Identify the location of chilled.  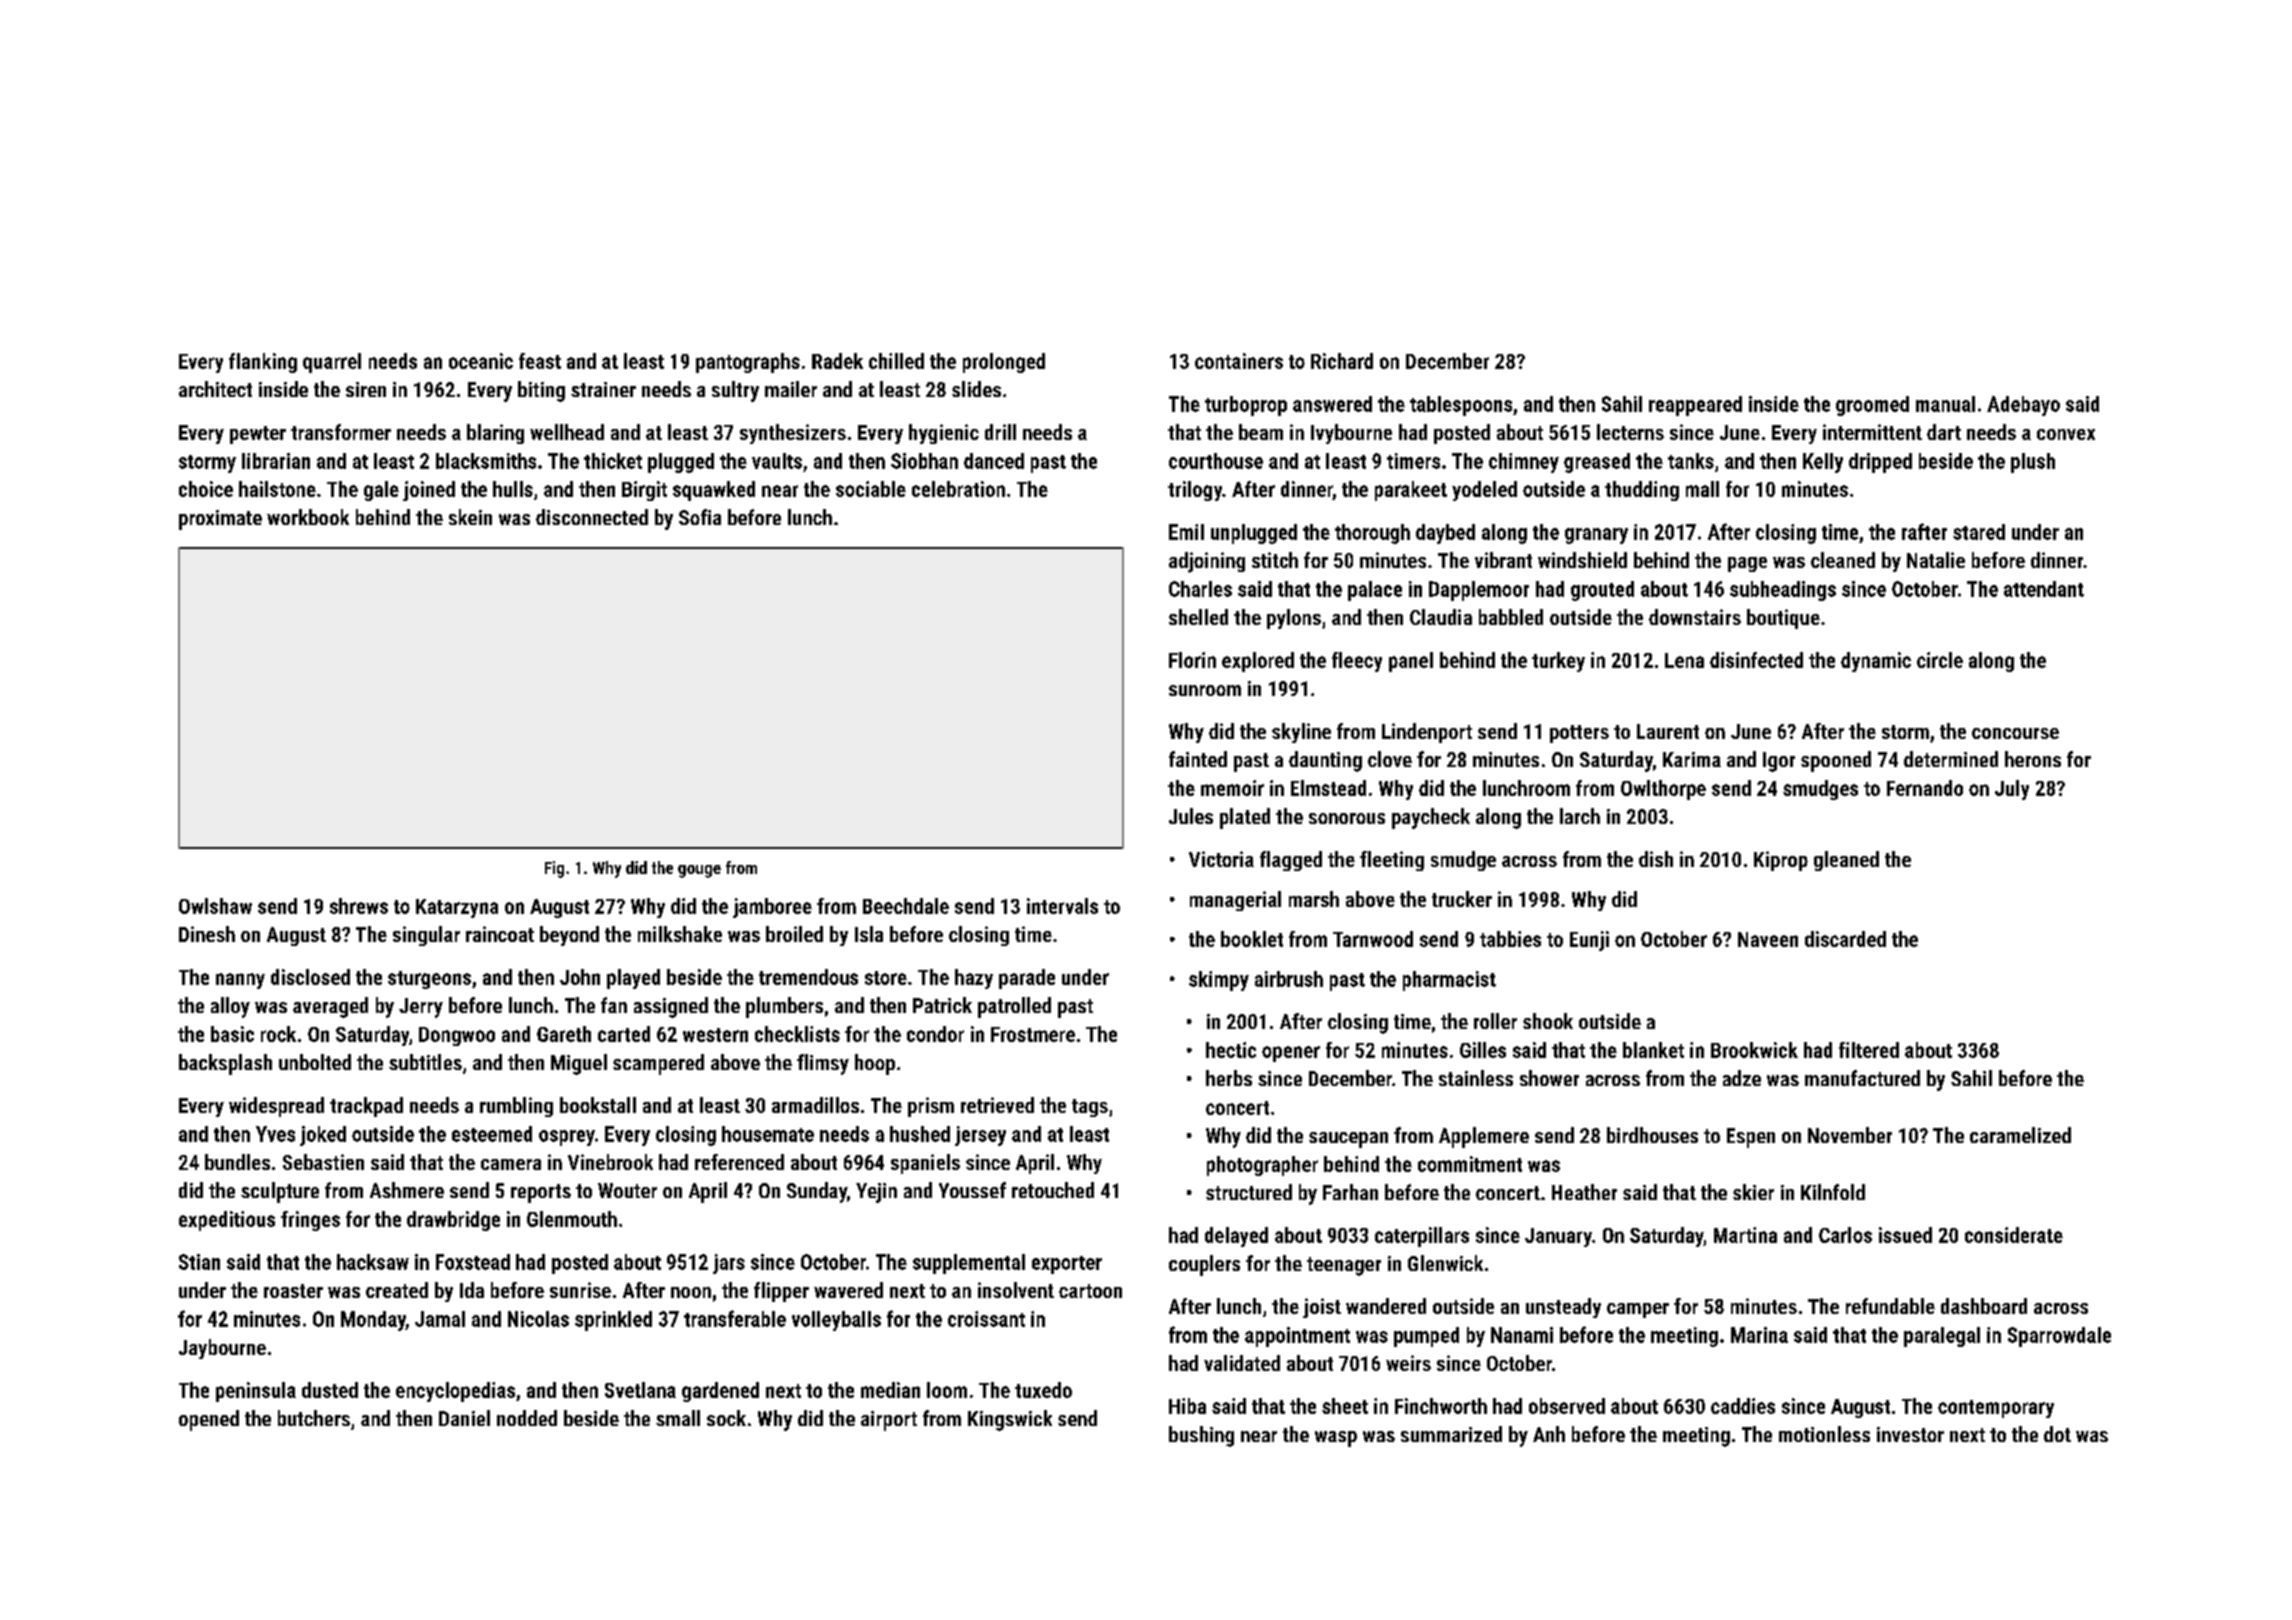
(896, 361).
